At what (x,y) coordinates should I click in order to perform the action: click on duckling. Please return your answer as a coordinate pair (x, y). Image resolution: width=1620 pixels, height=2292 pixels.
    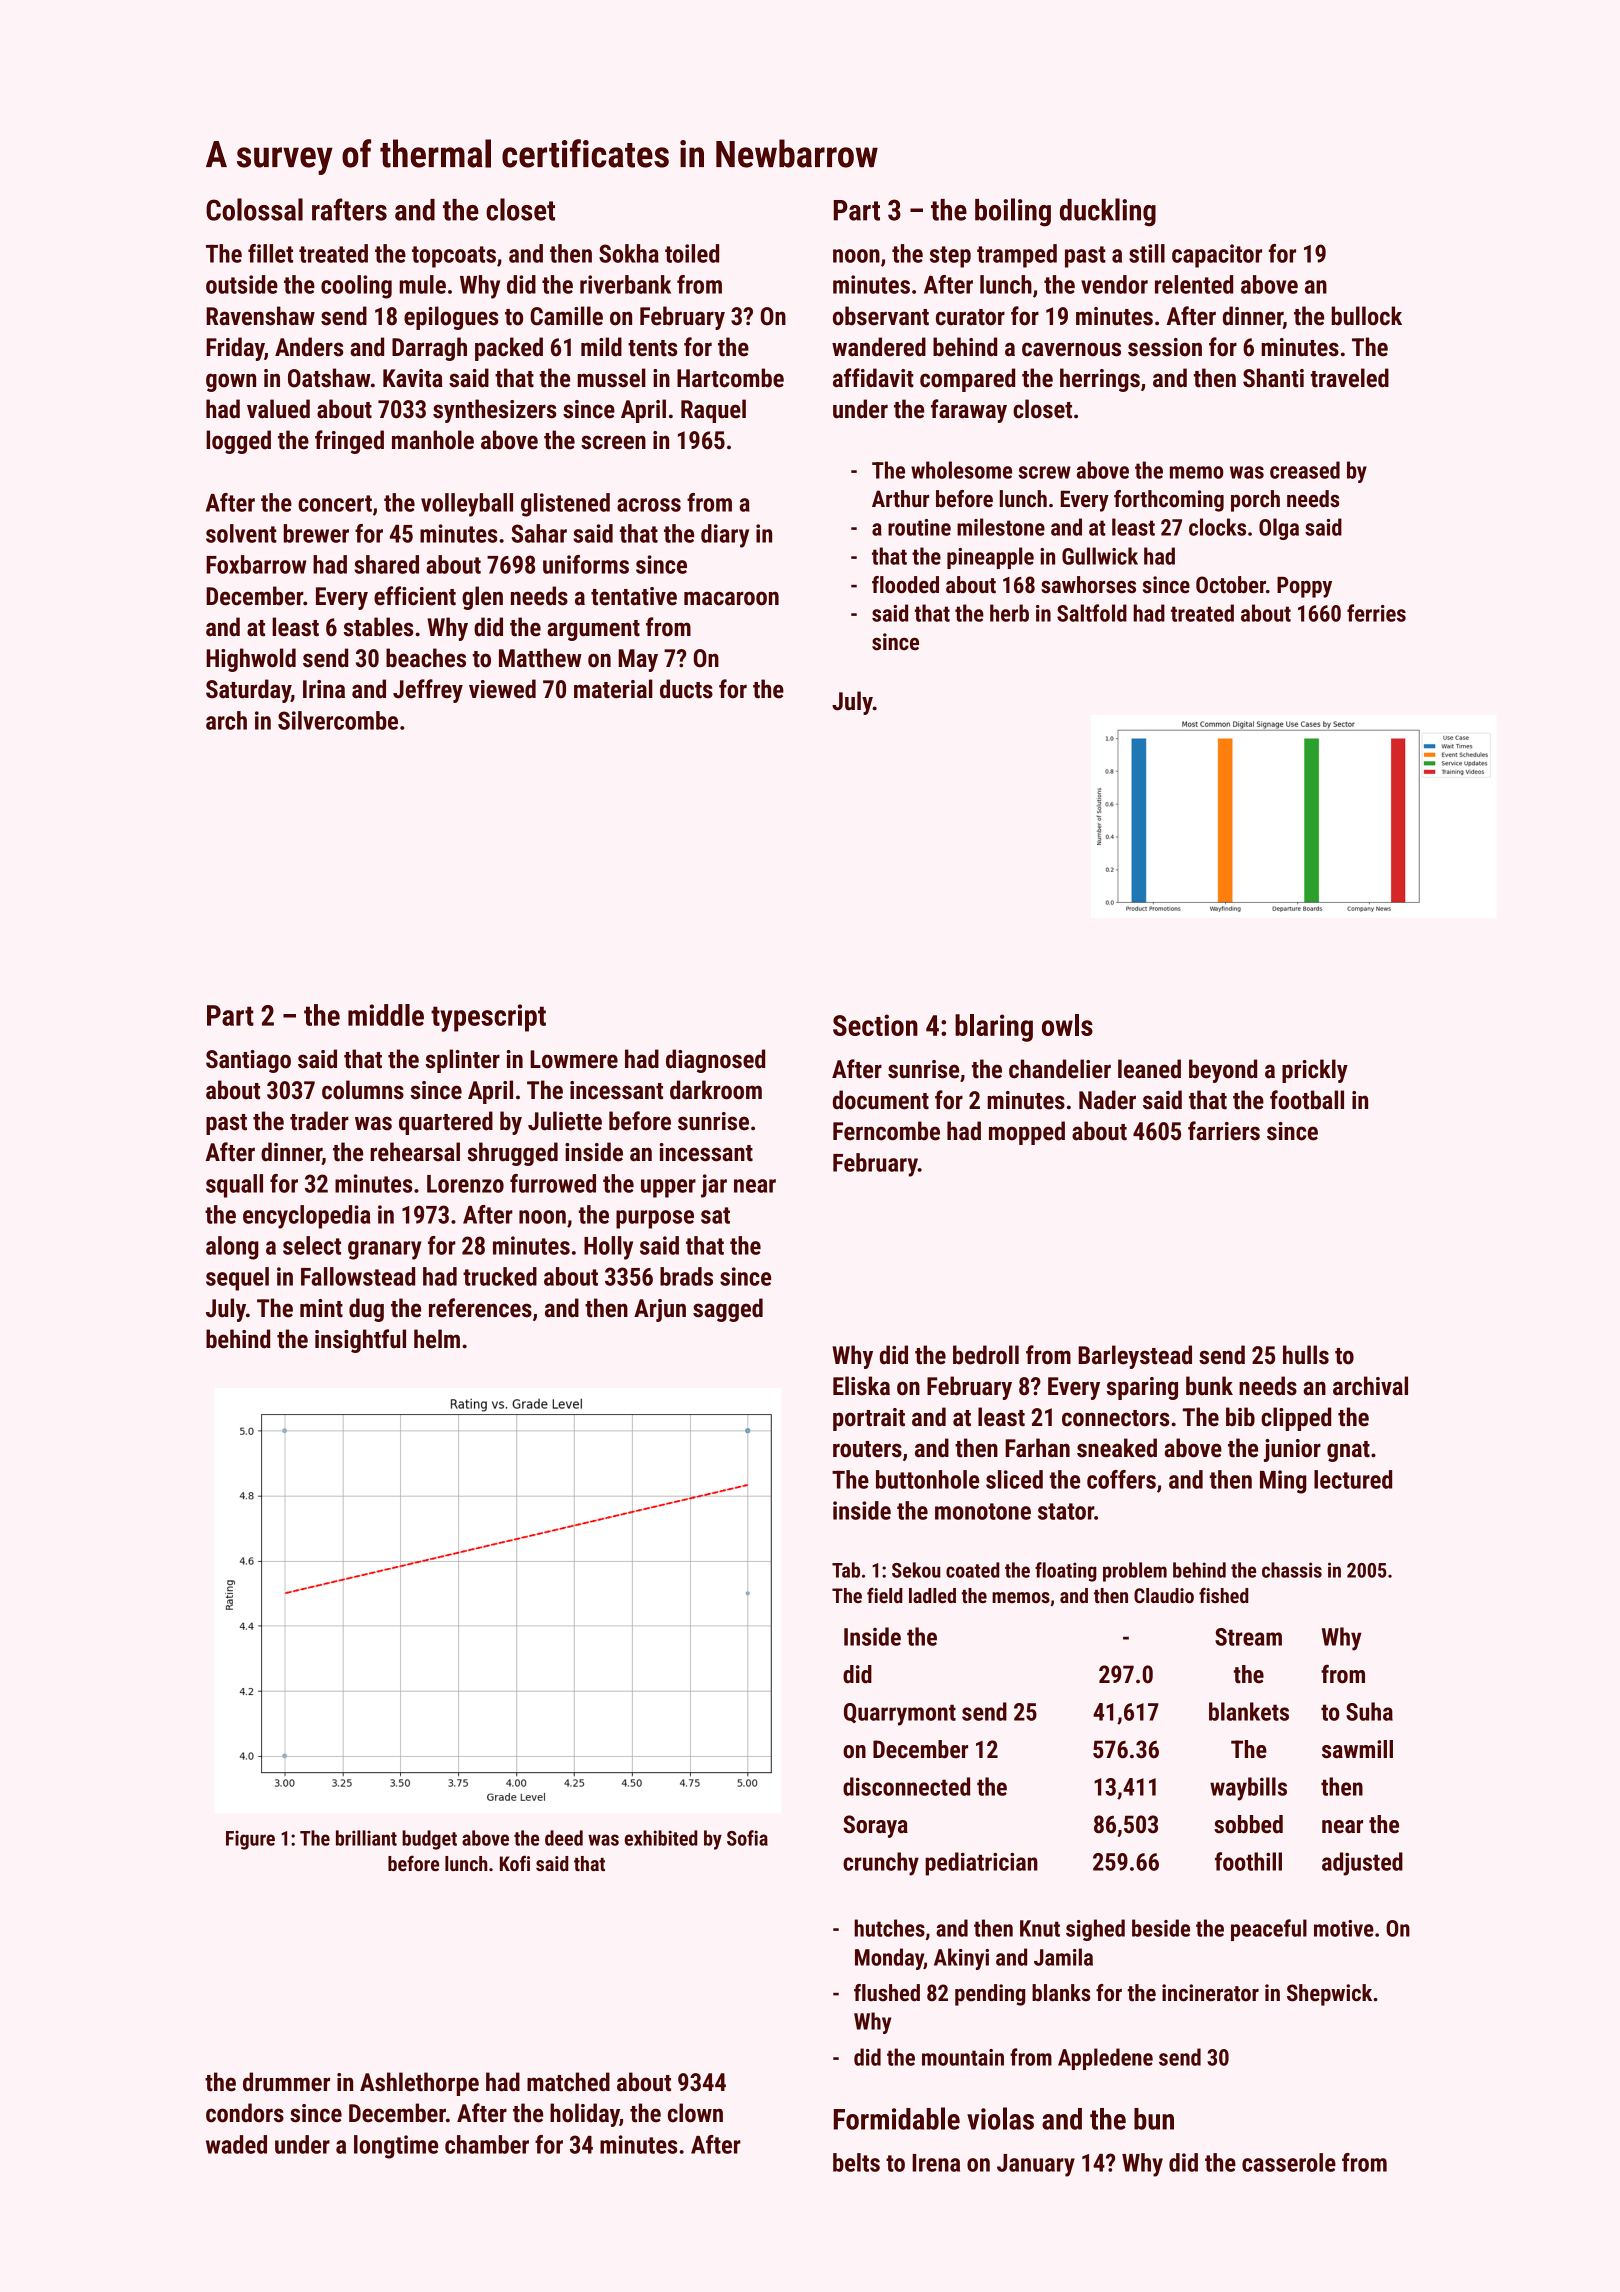
    Looking at the image, I should click on (1108, 212).
